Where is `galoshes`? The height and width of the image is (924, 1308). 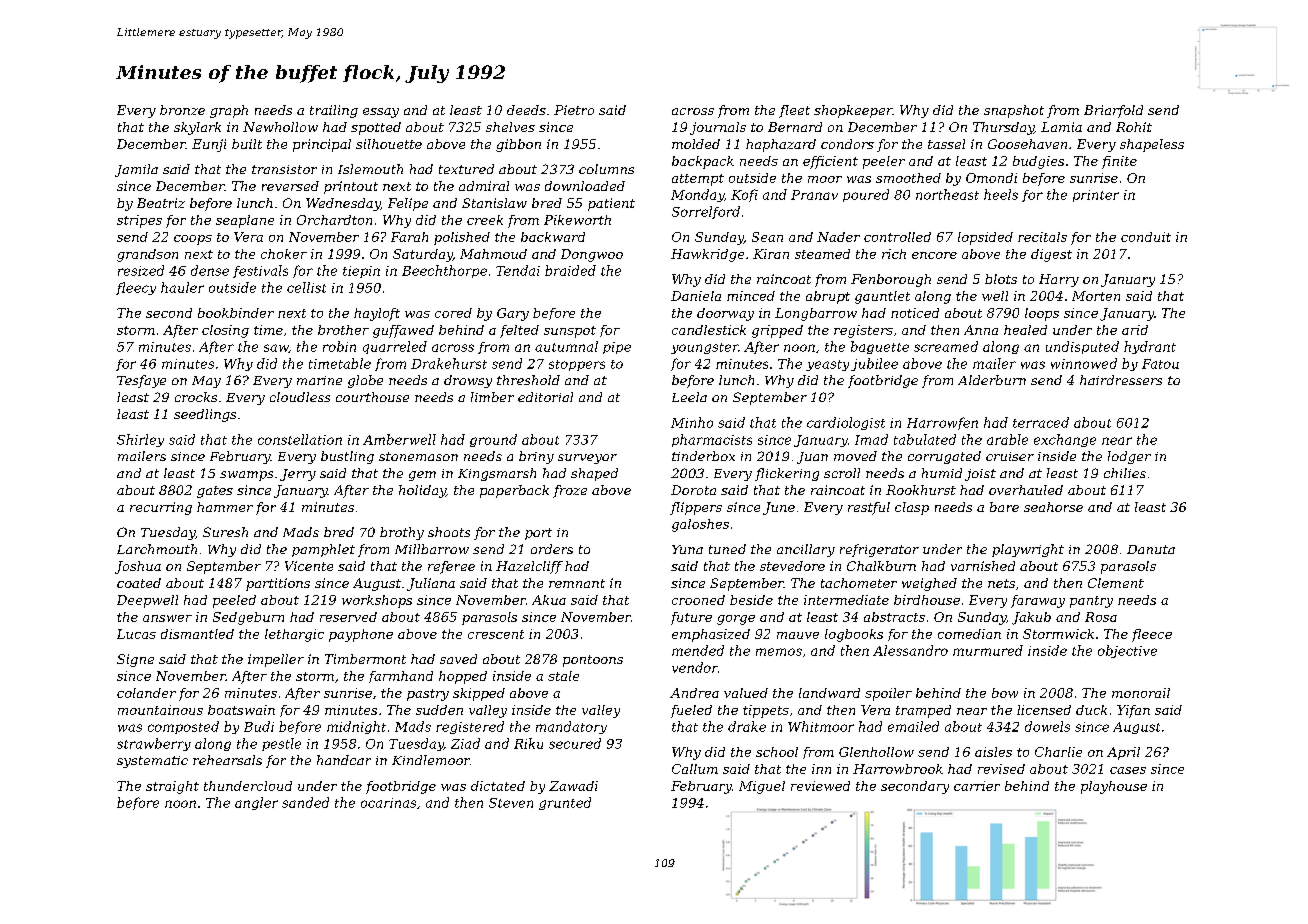
galoshes is located at coordinates (700, 525).
